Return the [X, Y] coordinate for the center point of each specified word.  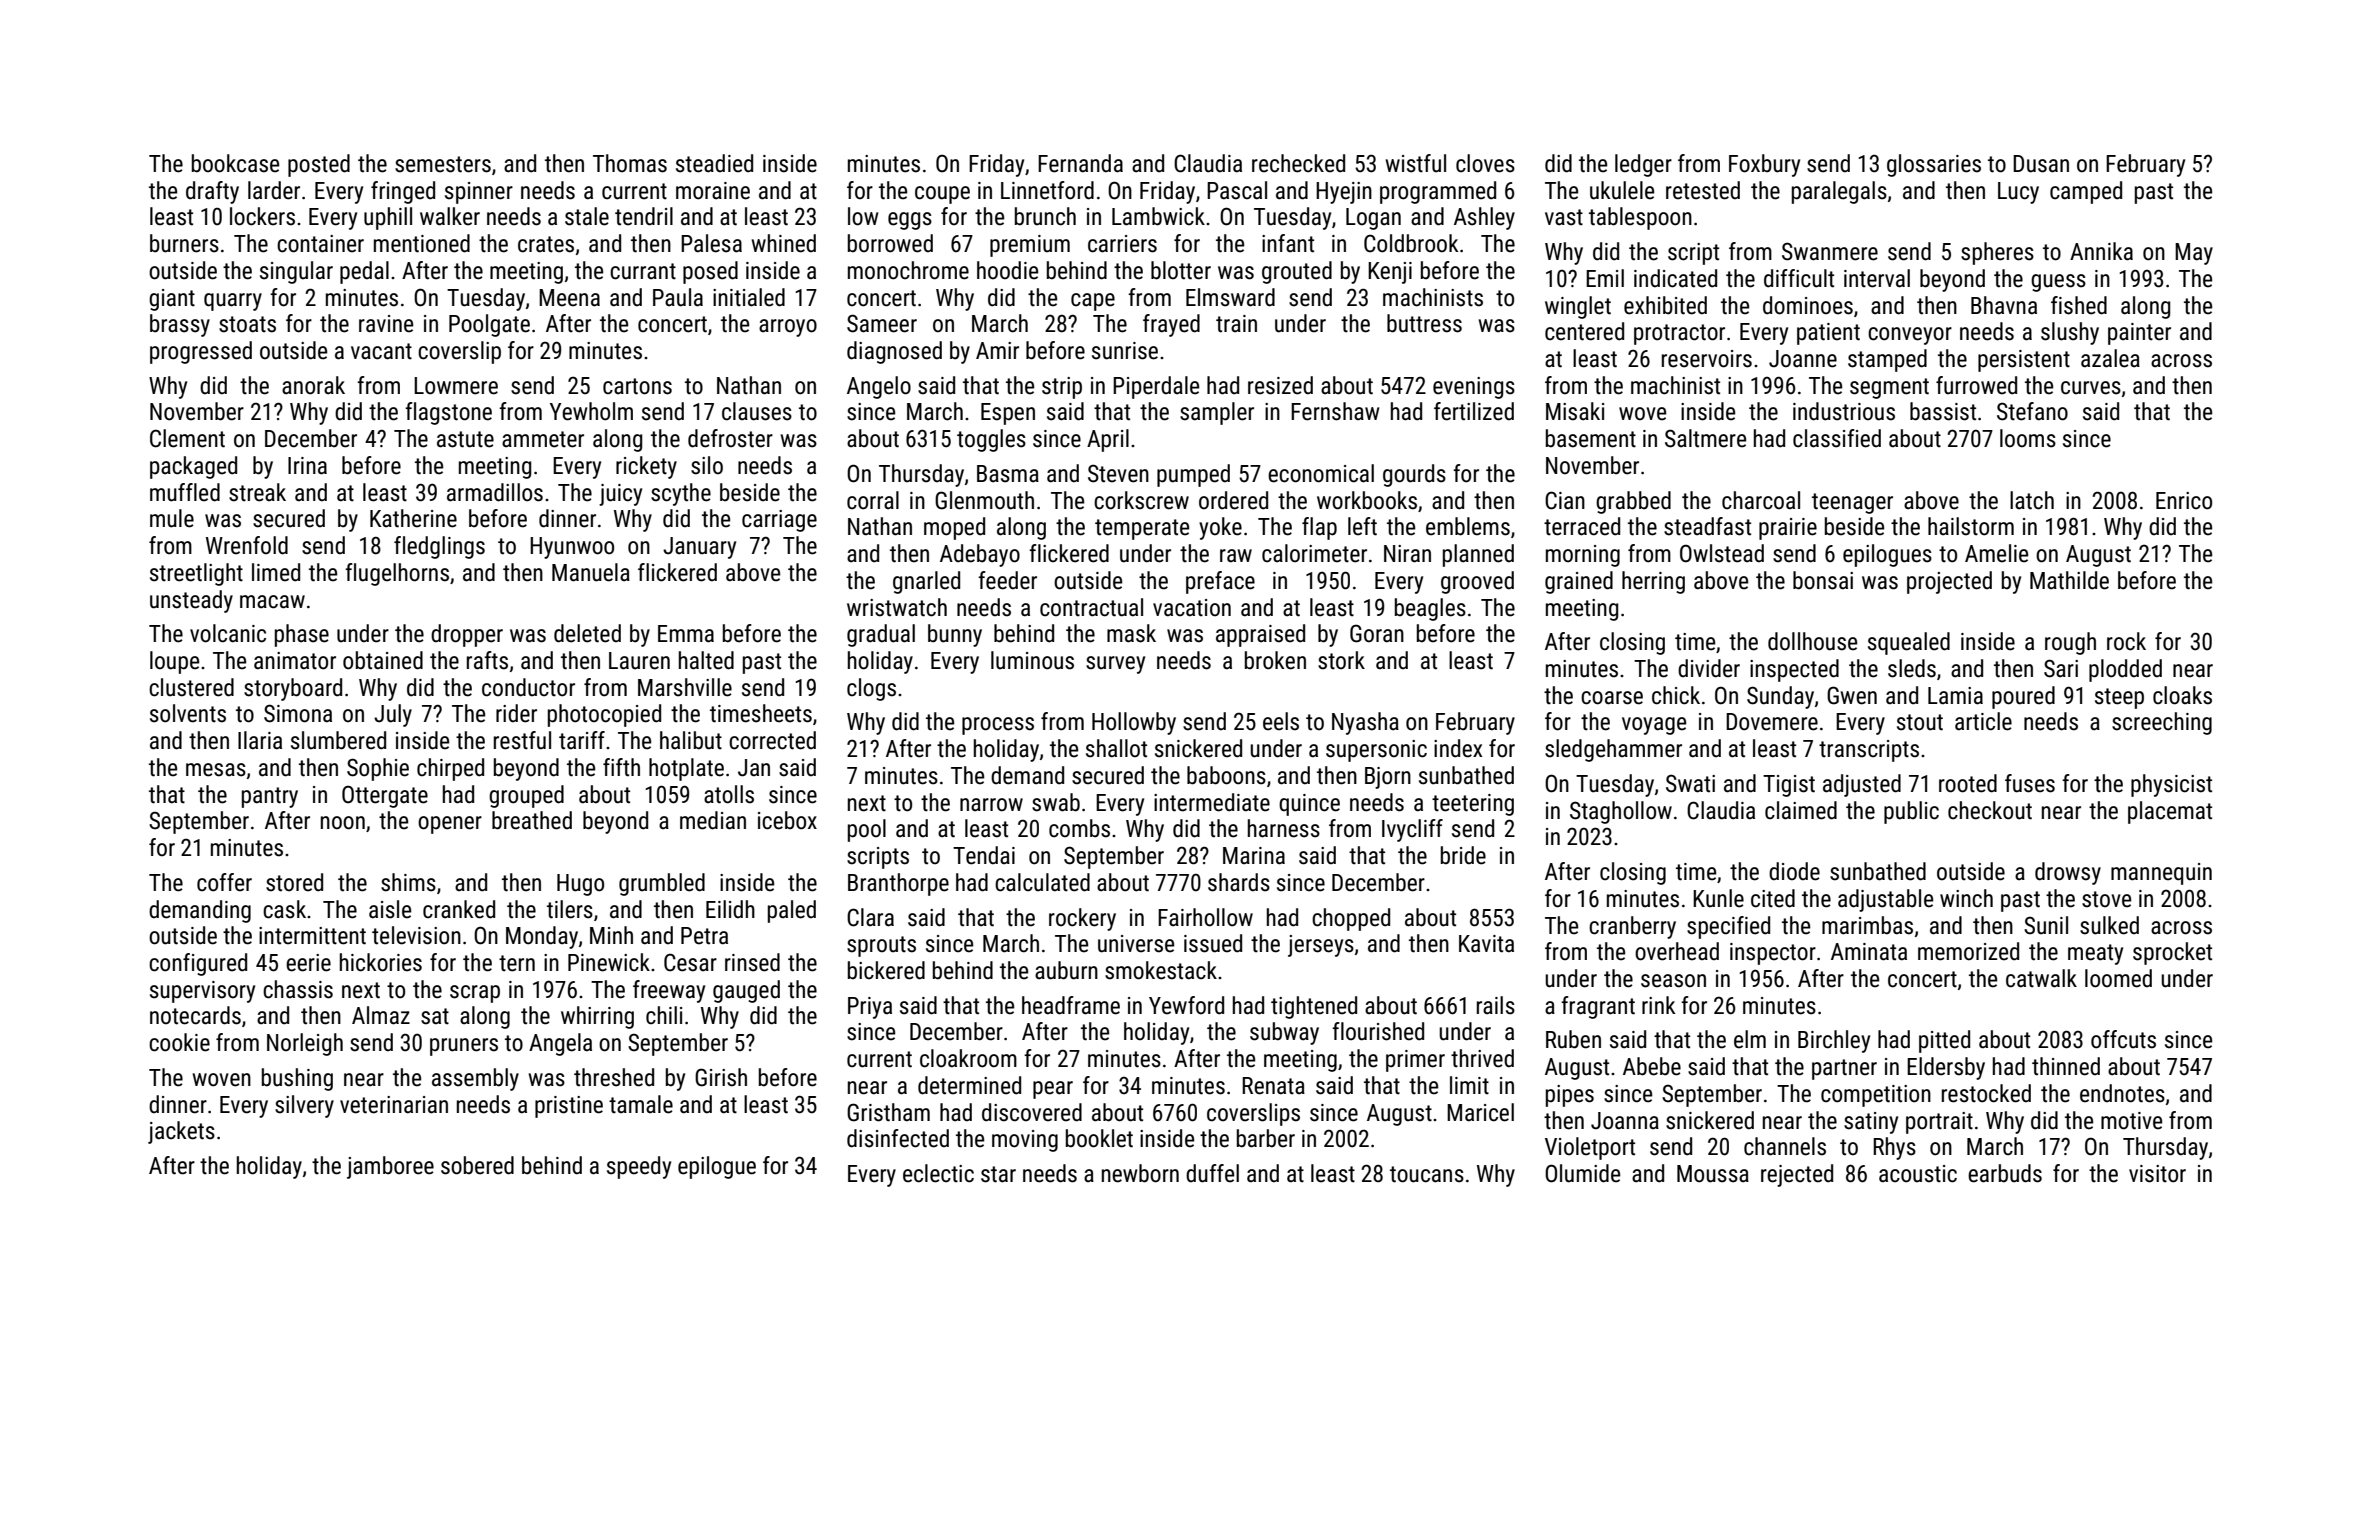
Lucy [2018, 193]
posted [319, 165]
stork [1341, 660]
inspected [1794, 670]
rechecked [1298, 163]
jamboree [390, 1167]
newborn [1140, 1173]
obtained [383, 660]
